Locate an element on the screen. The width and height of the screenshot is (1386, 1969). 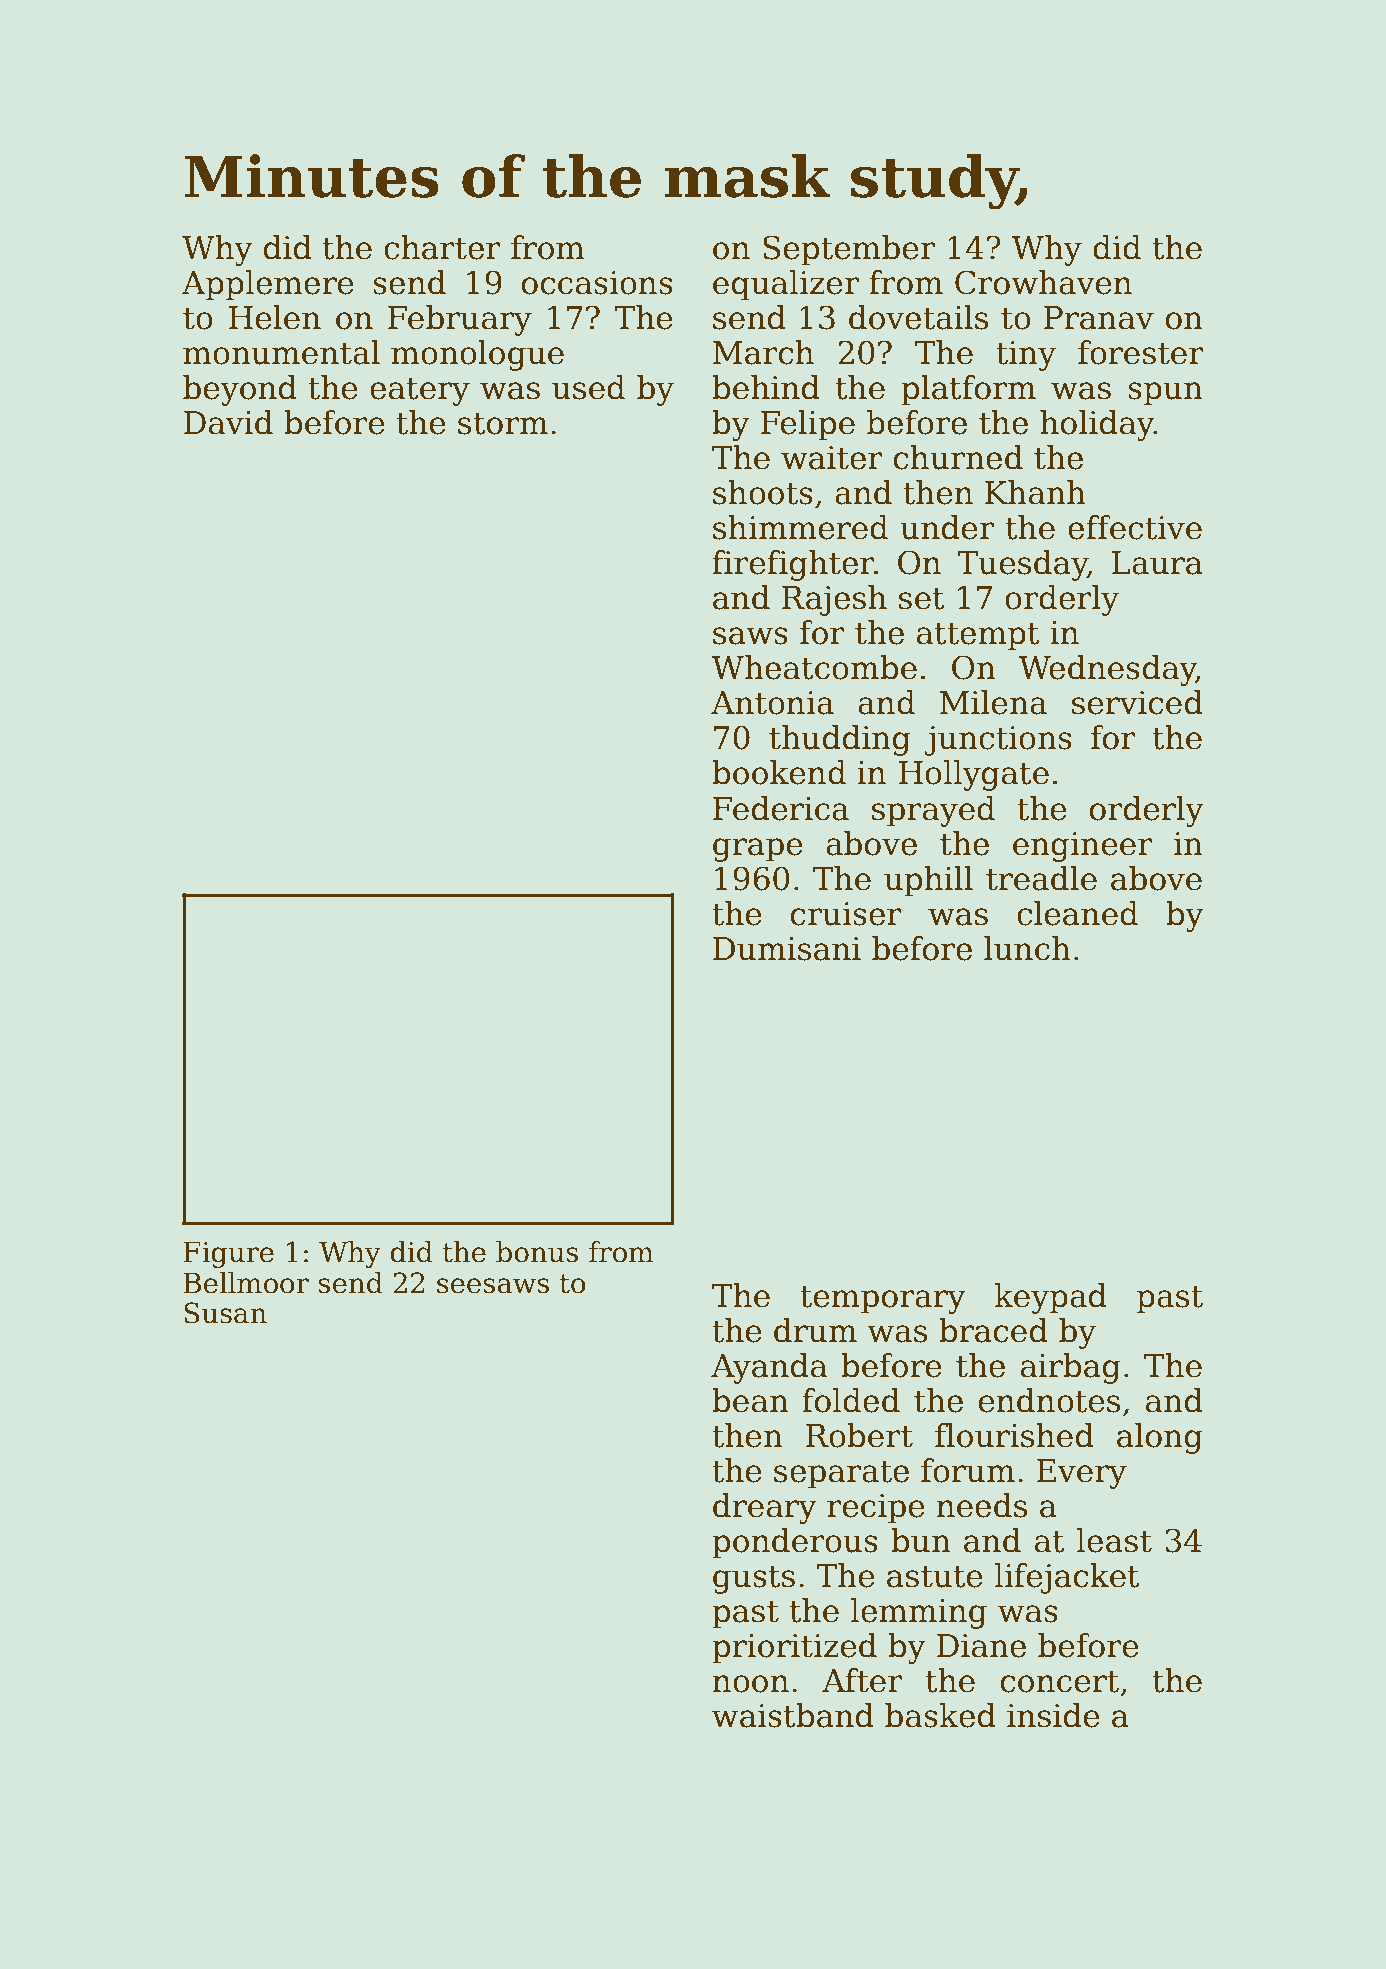
shoots is located at coordinates (763, 492).
